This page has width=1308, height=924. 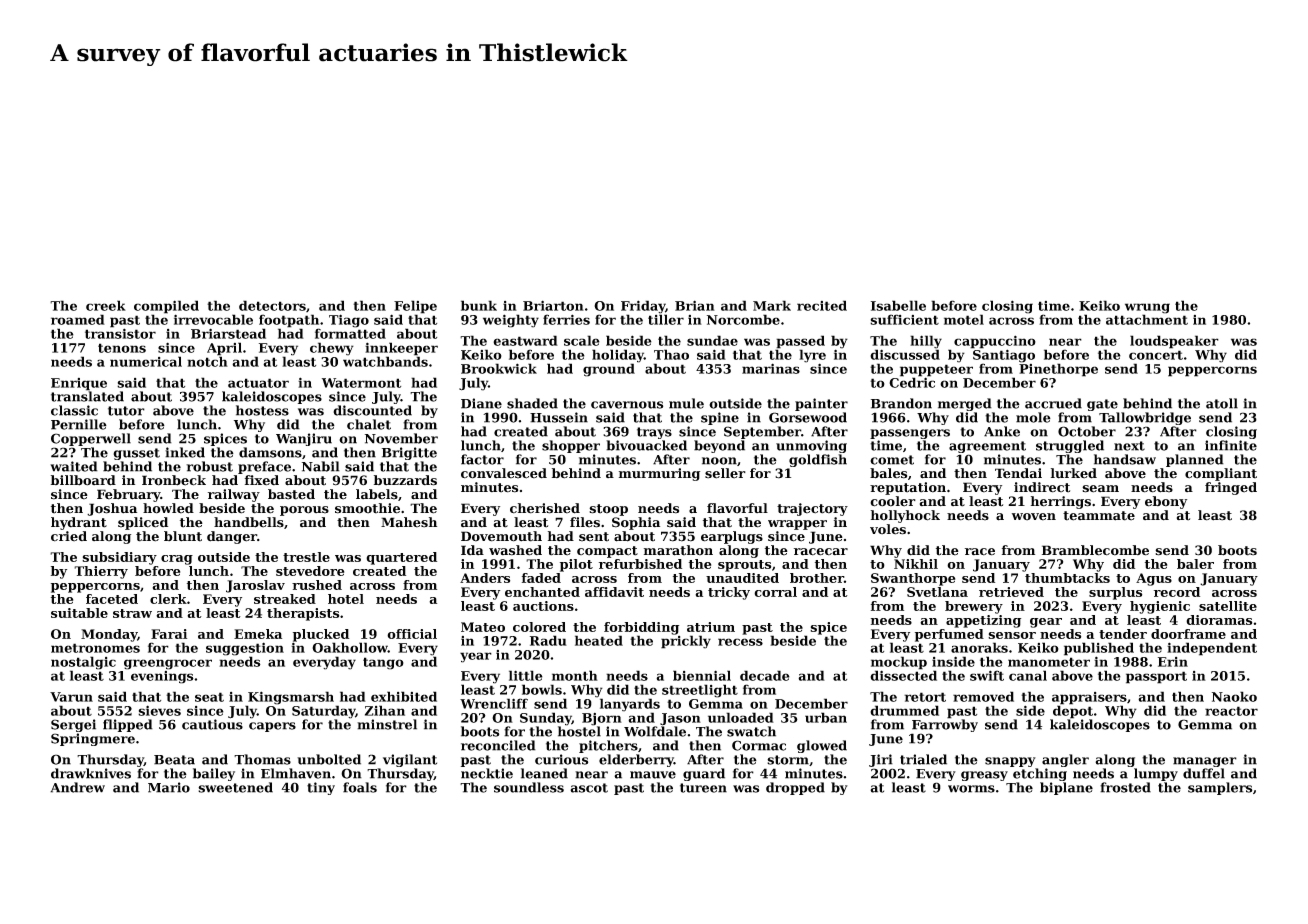 I want to click on wrung, so click(x=1147, y=308).
